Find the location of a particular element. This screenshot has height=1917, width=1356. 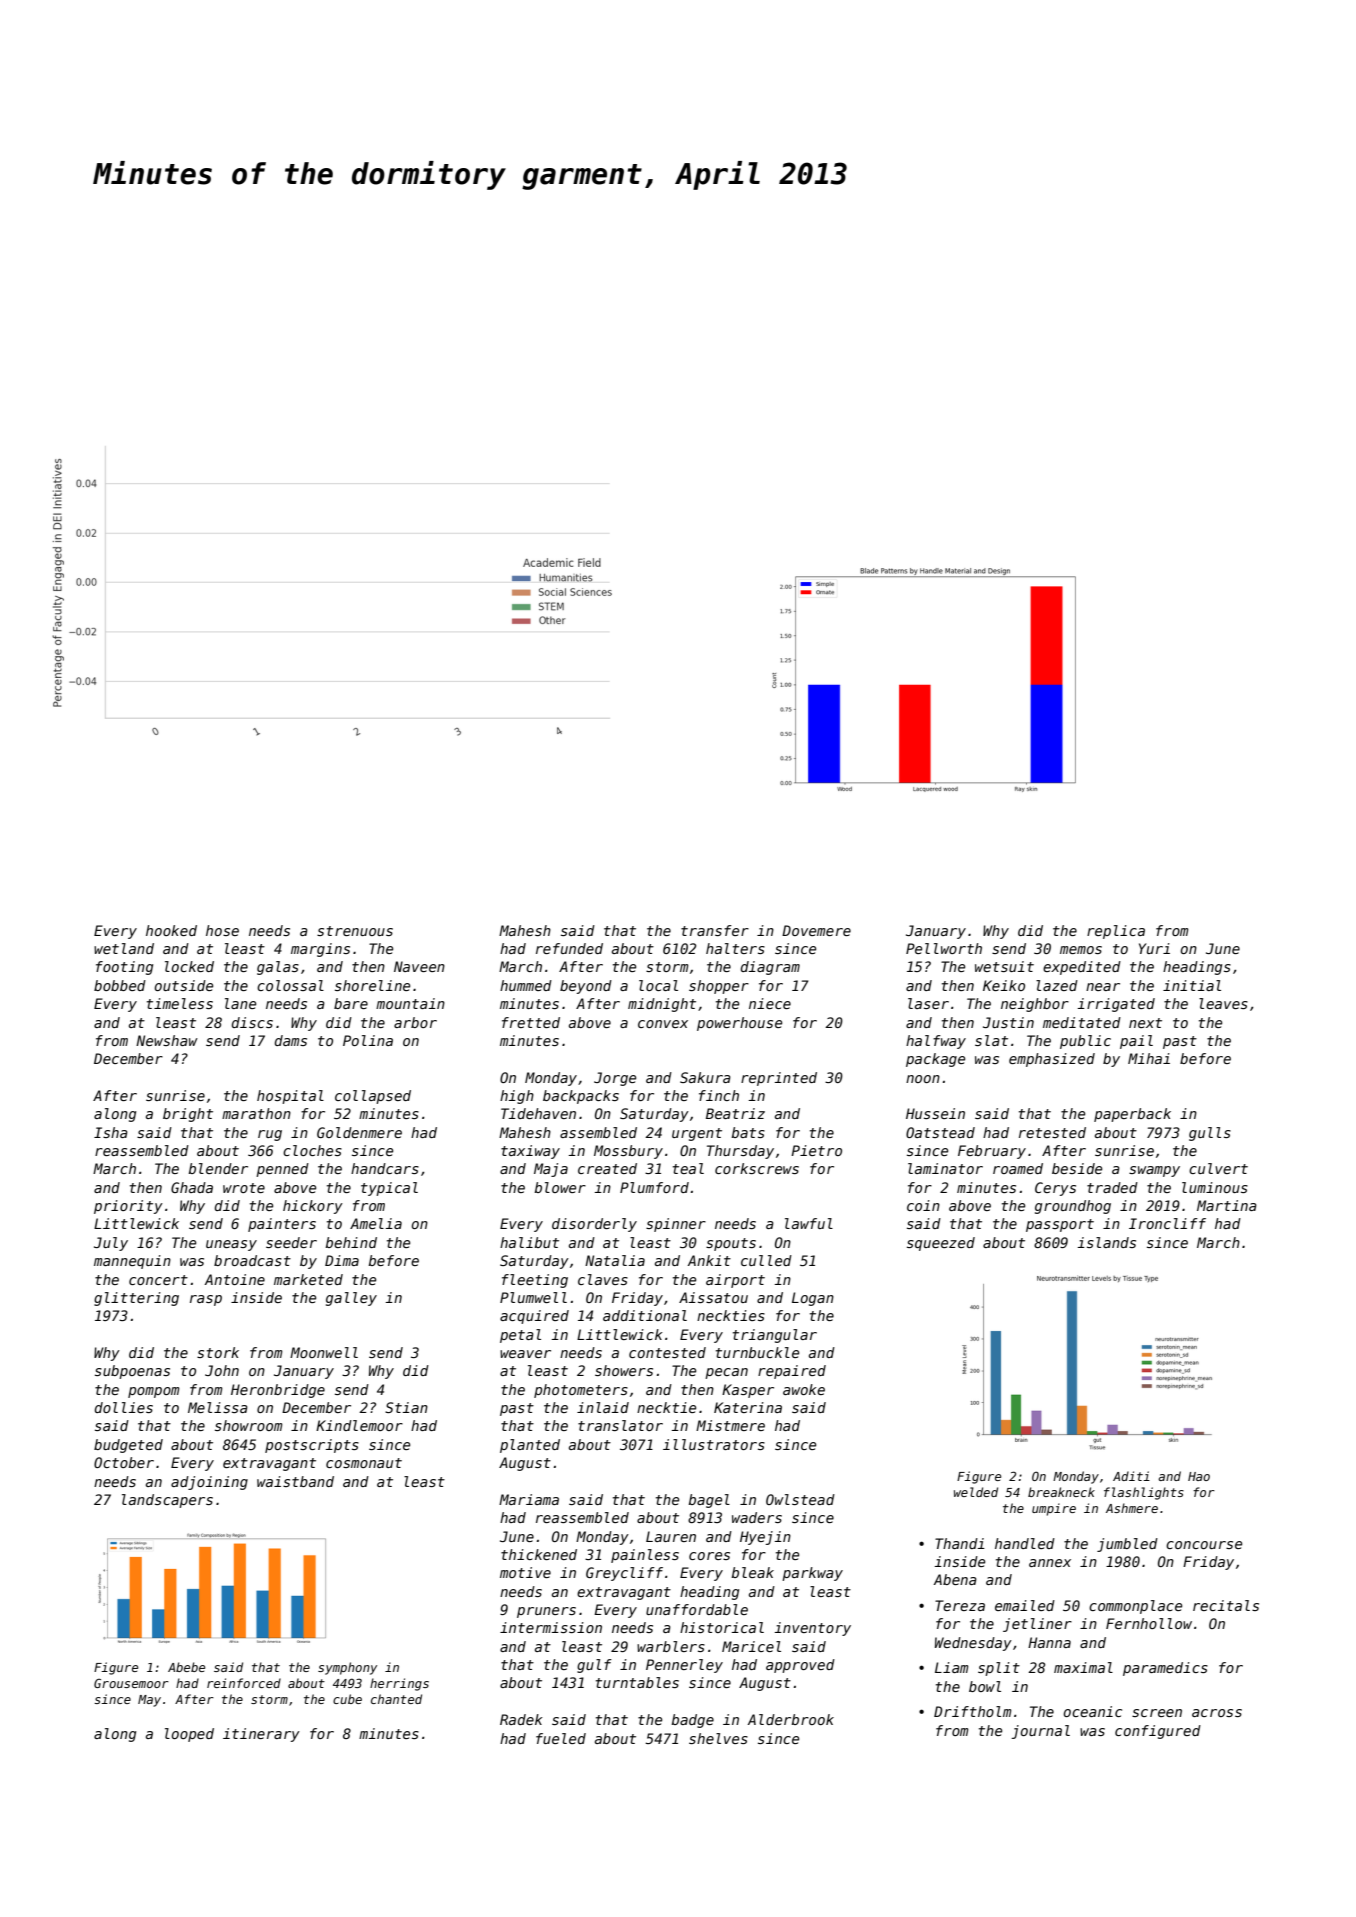

Grousemoor is located at coordinates (131, 1683).
